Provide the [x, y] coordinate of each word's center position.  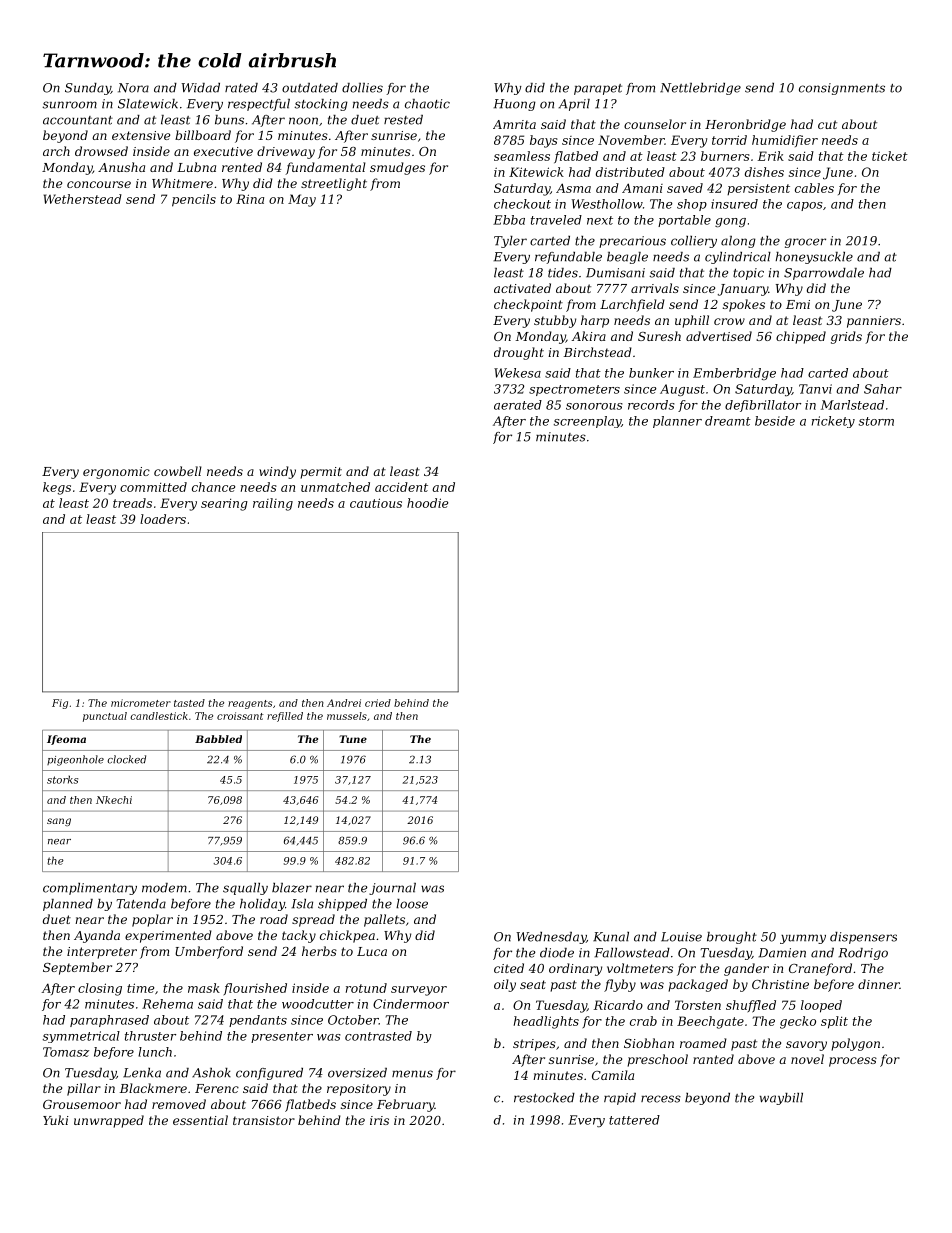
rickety [833, 422]
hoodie [427, 503]
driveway [286, 152]
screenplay [587, 422]
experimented [168, 936]
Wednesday [551, 938]
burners [725, 156]
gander [746, 969]
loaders [163, 519]
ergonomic [116, 473]
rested [403, 120]
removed [179, 1104]
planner [677, 422]
